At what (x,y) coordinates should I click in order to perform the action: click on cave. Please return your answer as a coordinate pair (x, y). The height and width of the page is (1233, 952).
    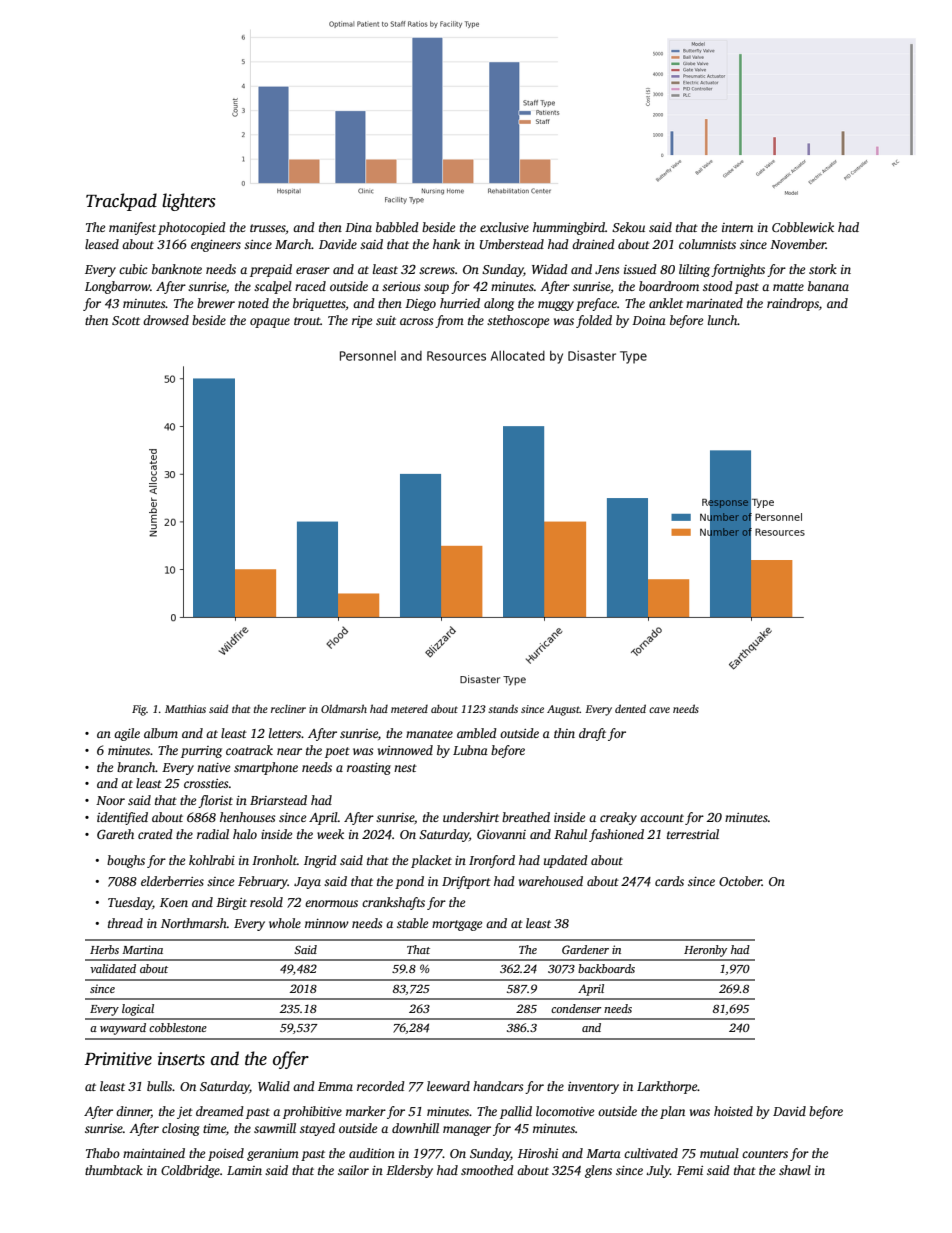
    Looking at the image, I should click on (659, 710).
